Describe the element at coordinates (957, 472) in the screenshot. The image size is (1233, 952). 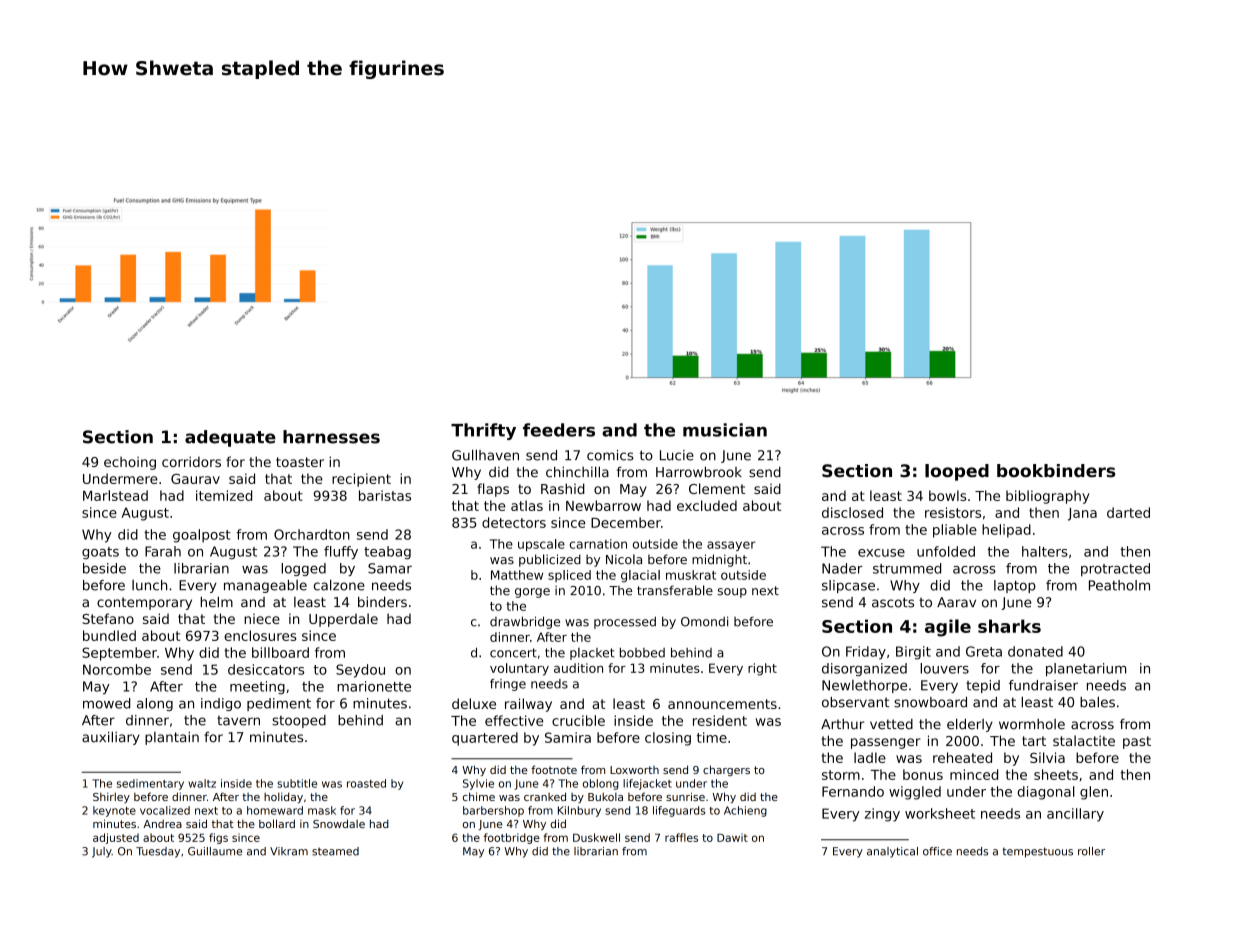
I see `looped` at that location.
